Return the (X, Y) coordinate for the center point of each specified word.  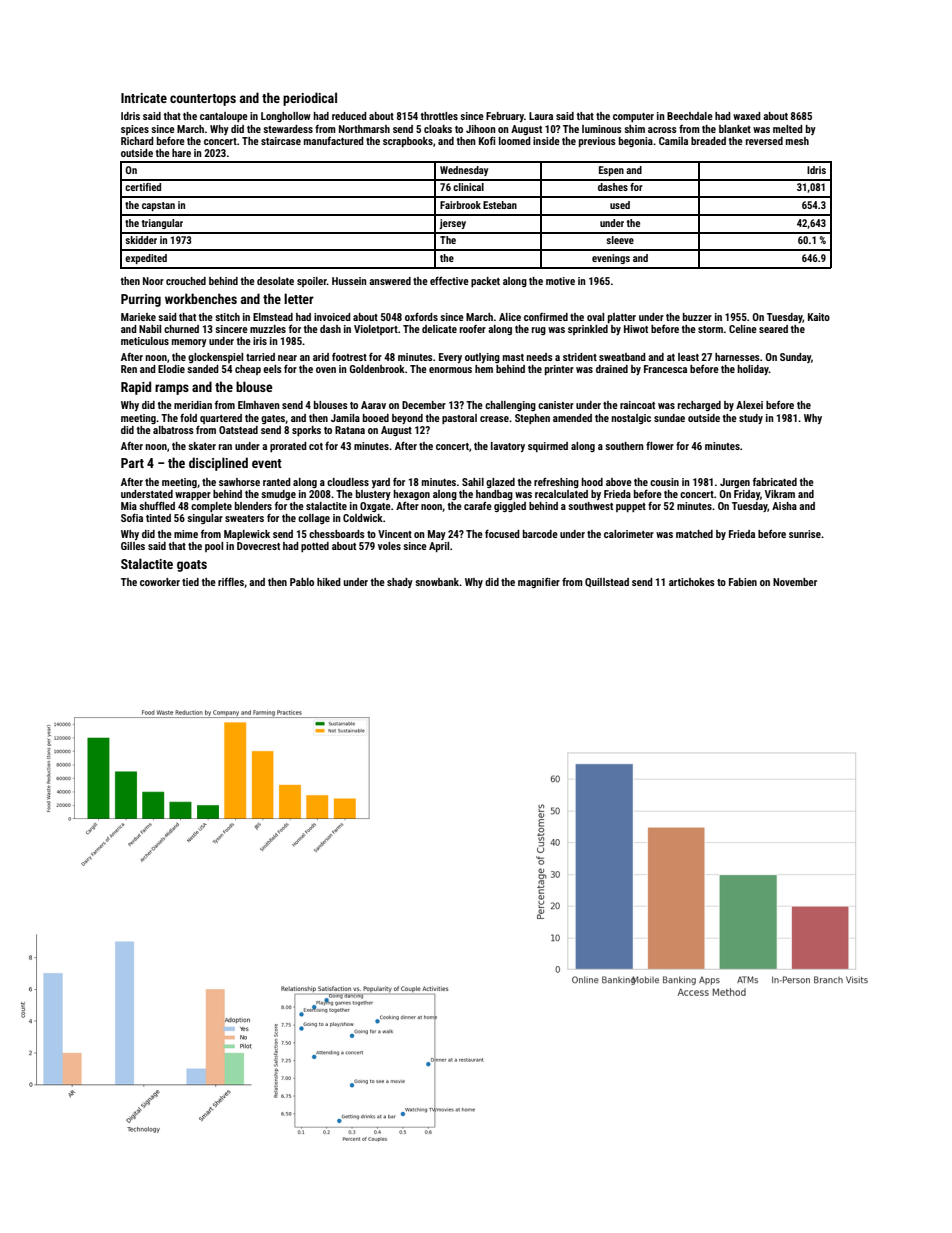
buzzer (697, 317)
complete (211, 507)
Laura (541, 116)
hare (181, 153)
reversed (764, 141)
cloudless (348, 482)
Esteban (500, 205)
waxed (747, 116)
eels (272, 369)
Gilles (133, 546)
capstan (158, 206)
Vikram (780, 494)
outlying (482, 358)
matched (694, 534)
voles (389, 546)
